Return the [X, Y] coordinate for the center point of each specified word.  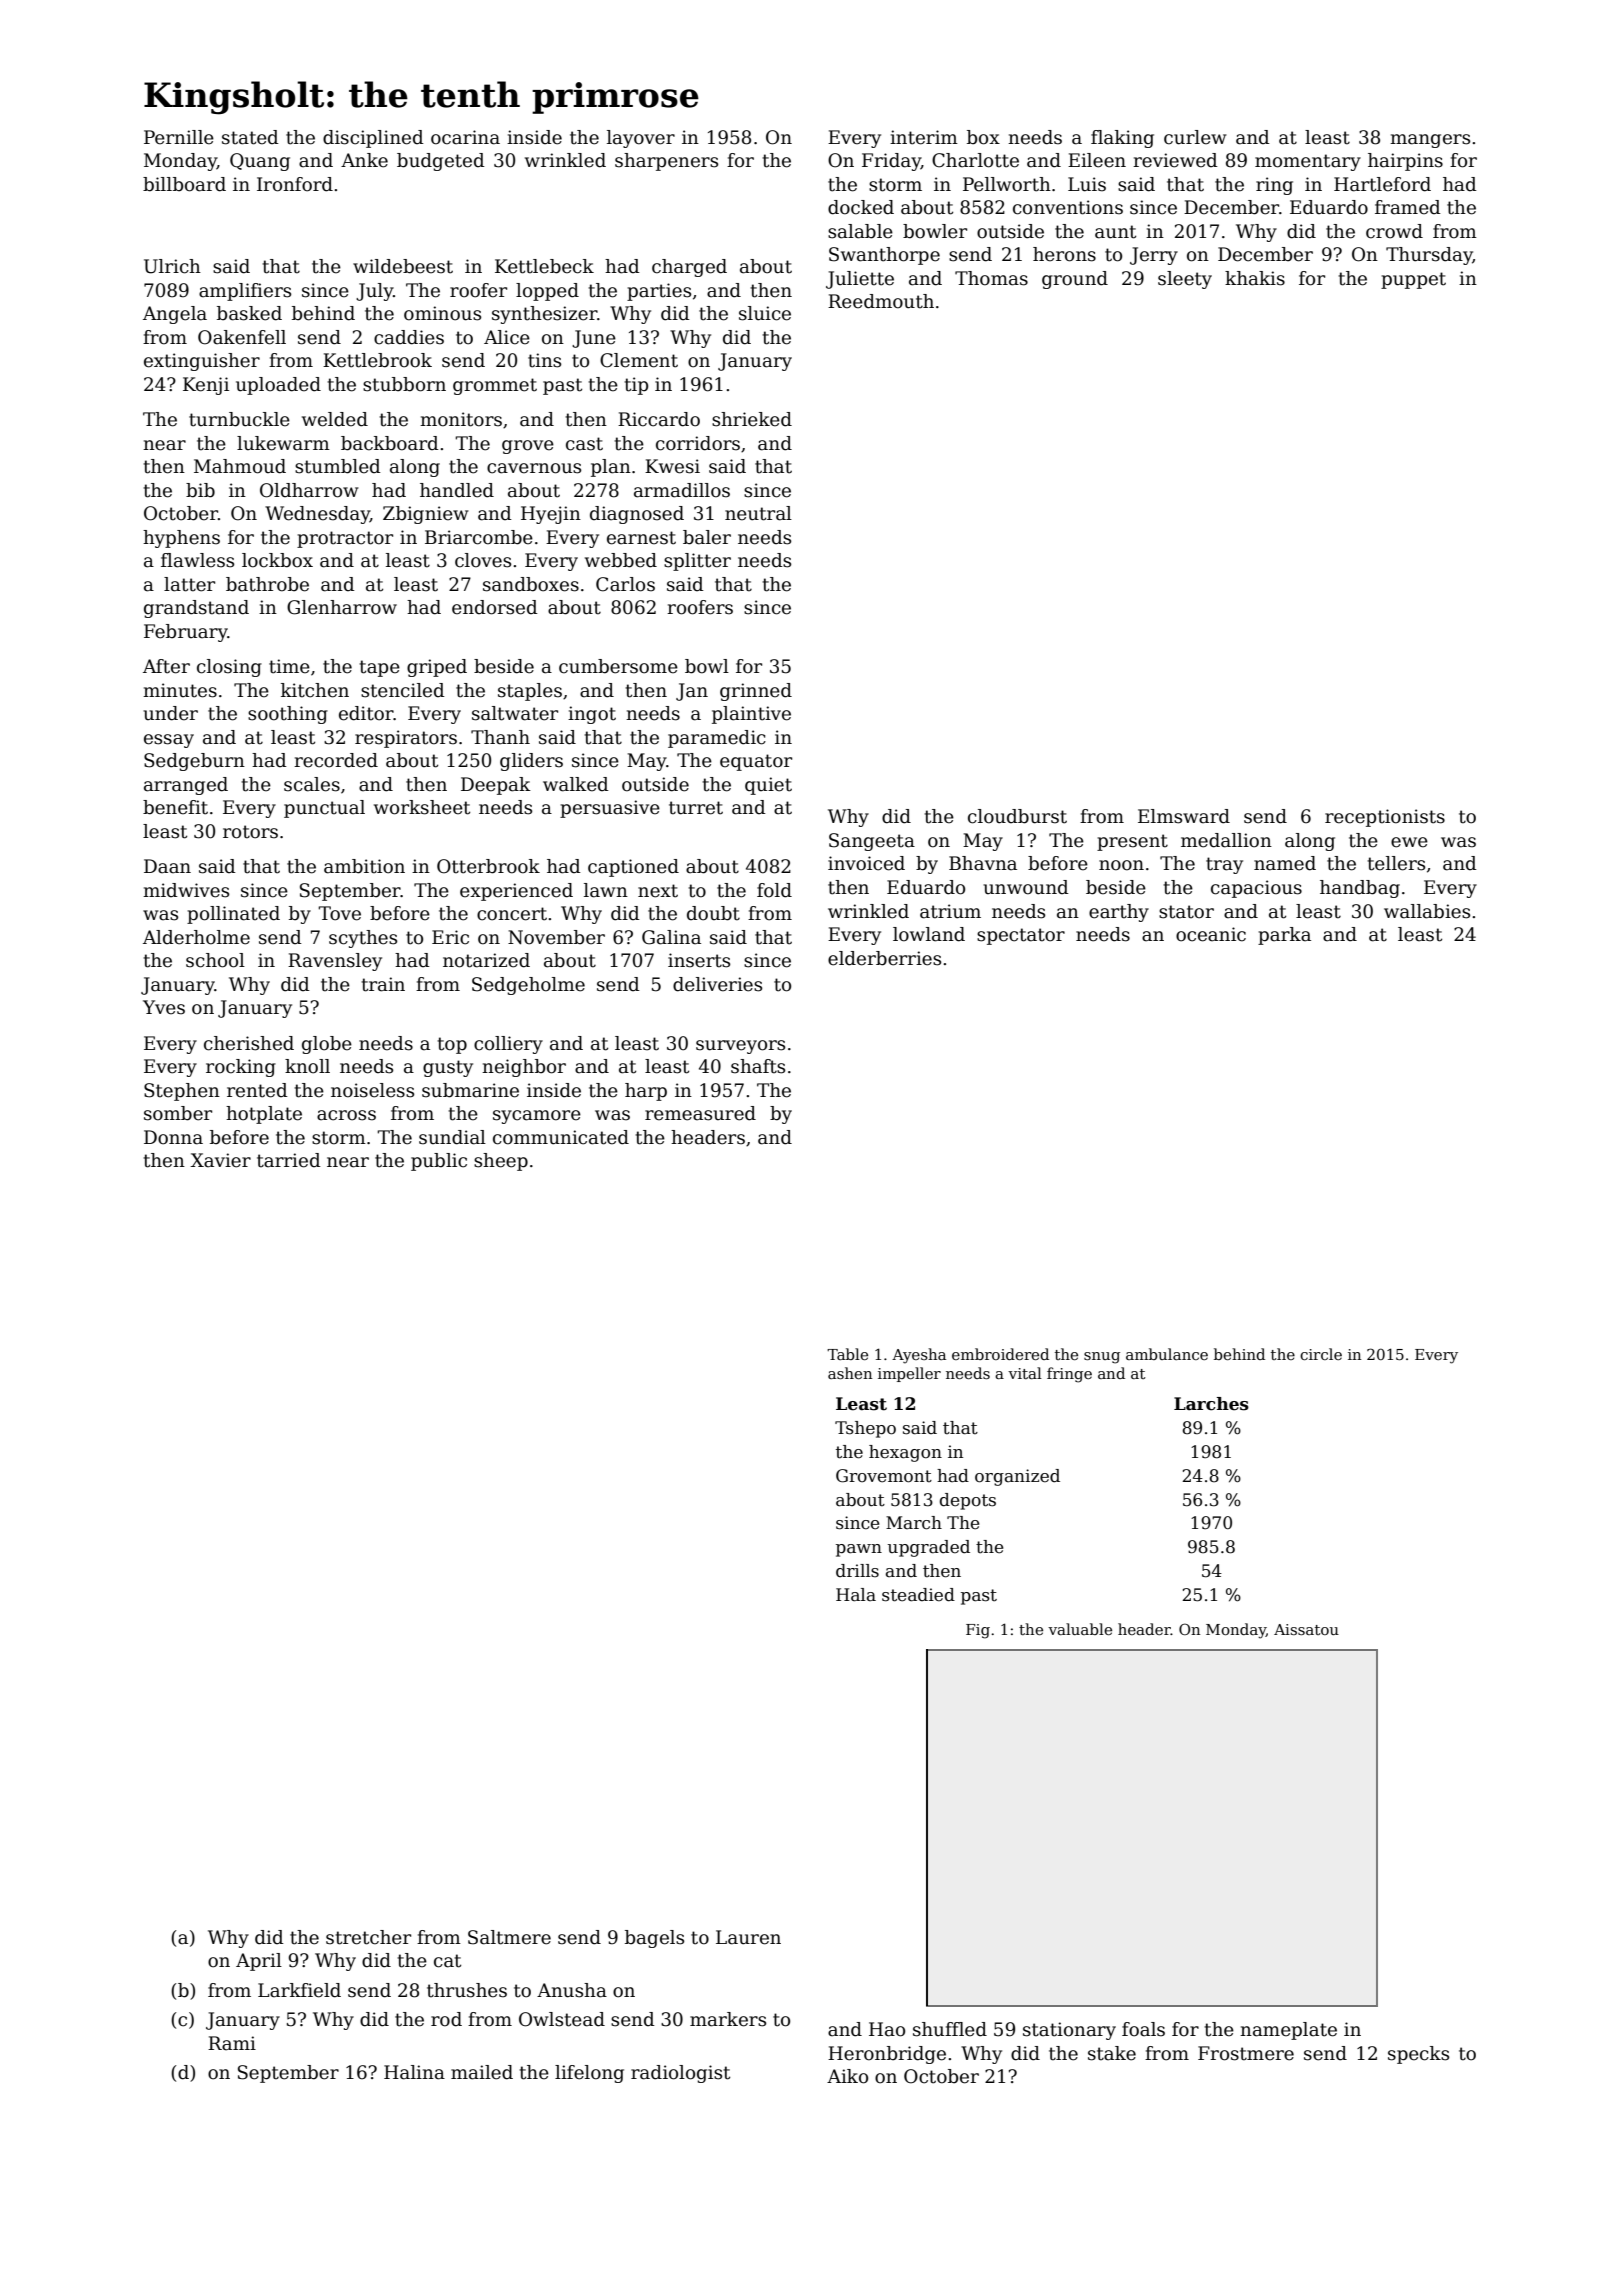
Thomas [991, 278]
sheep [501, 1162]
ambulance [1167, 1354]
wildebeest [403, 266]
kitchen [315, 690]
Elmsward [1184, 816]
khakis [1255, 278]
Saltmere [509, 1937]
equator [756, 762]
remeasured [700, 1113]
